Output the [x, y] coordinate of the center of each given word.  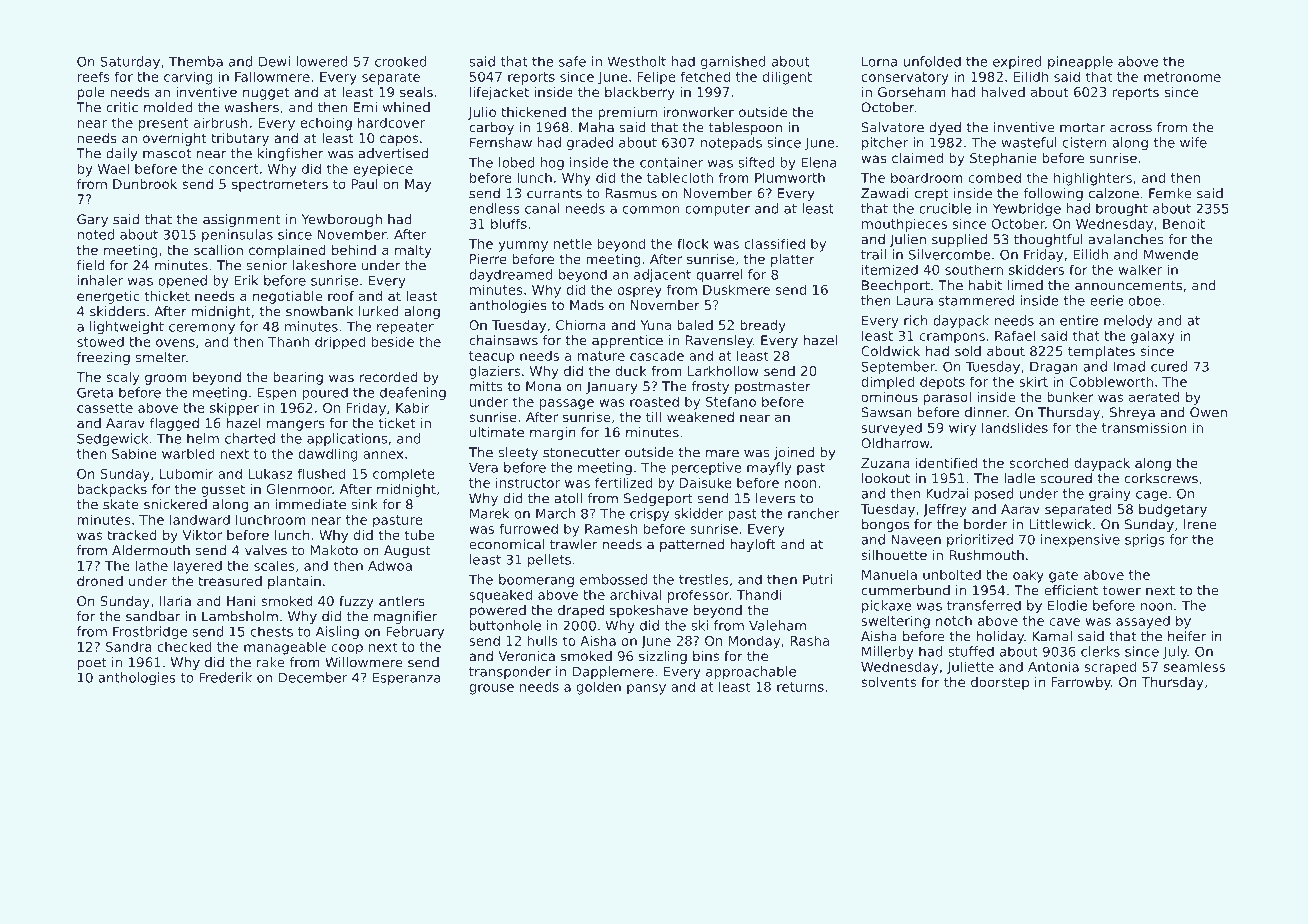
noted [95, 234]
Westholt [637, 61]
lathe [151, 565]
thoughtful [1048, 240]
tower [1122, 591]
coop [347, 649]
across [1131, 128]
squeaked [500, 596]
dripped [340, 343]
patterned [692, 545]
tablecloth [680, 177]
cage [1151, 496]
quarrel [719, 276]
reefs [93, 76]
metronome [1182, 77]
